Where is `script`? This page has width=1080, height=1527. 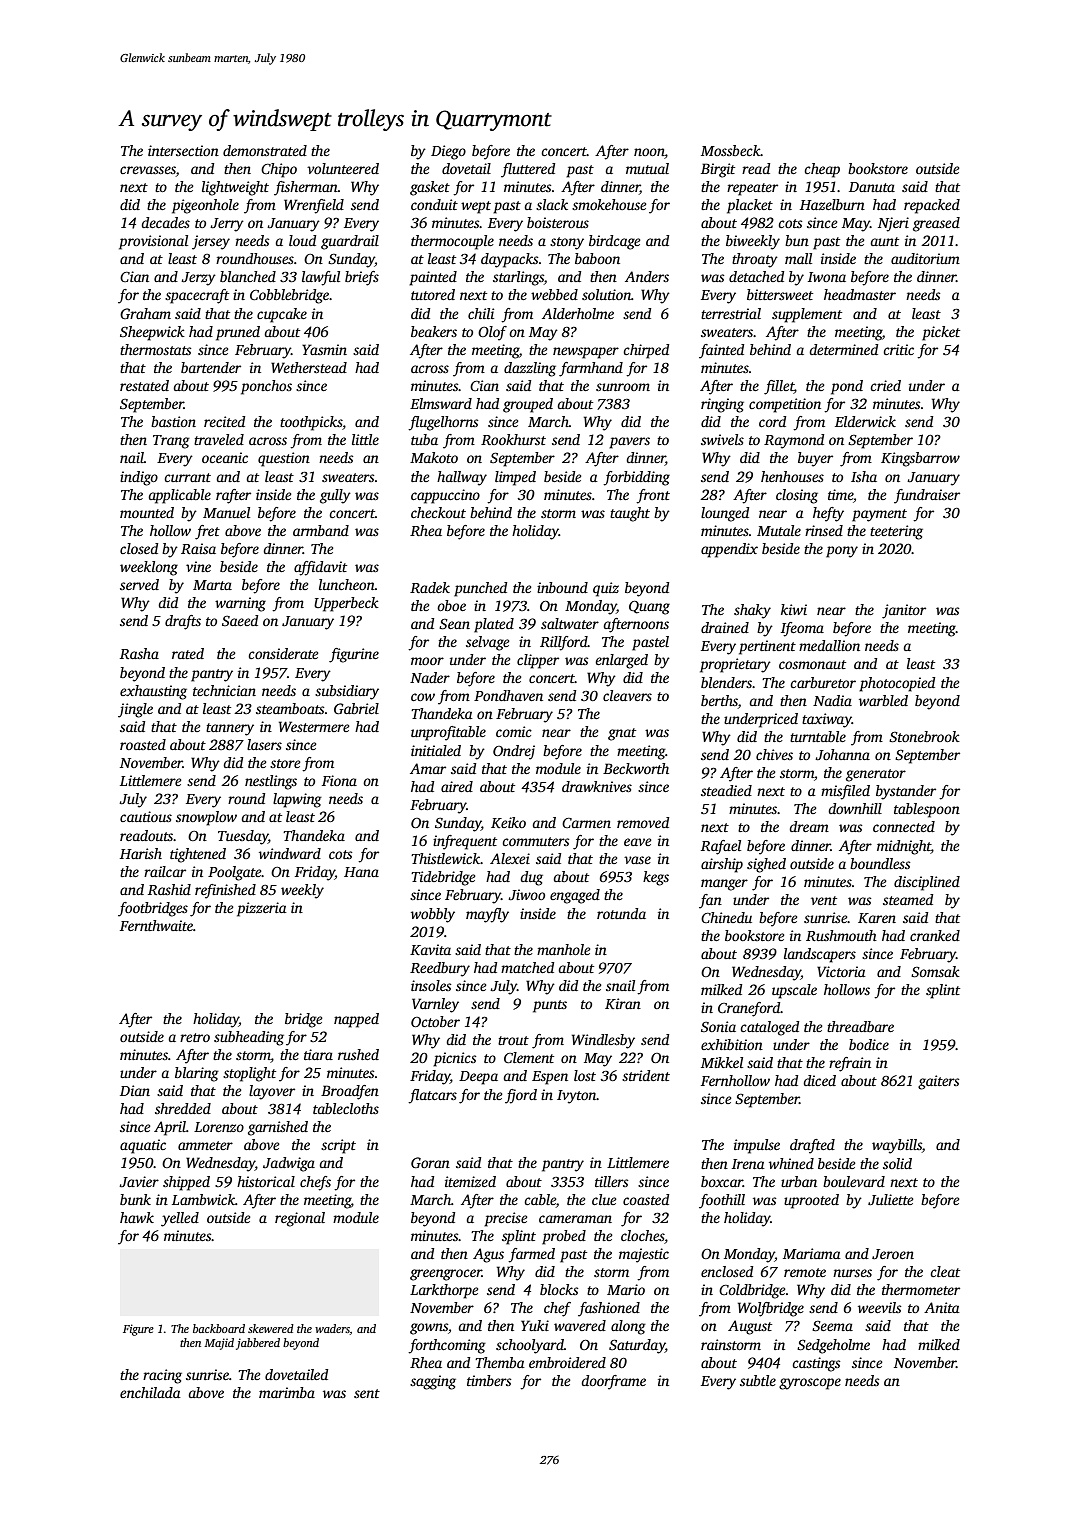 script is located at coordinates (338, 1146).
